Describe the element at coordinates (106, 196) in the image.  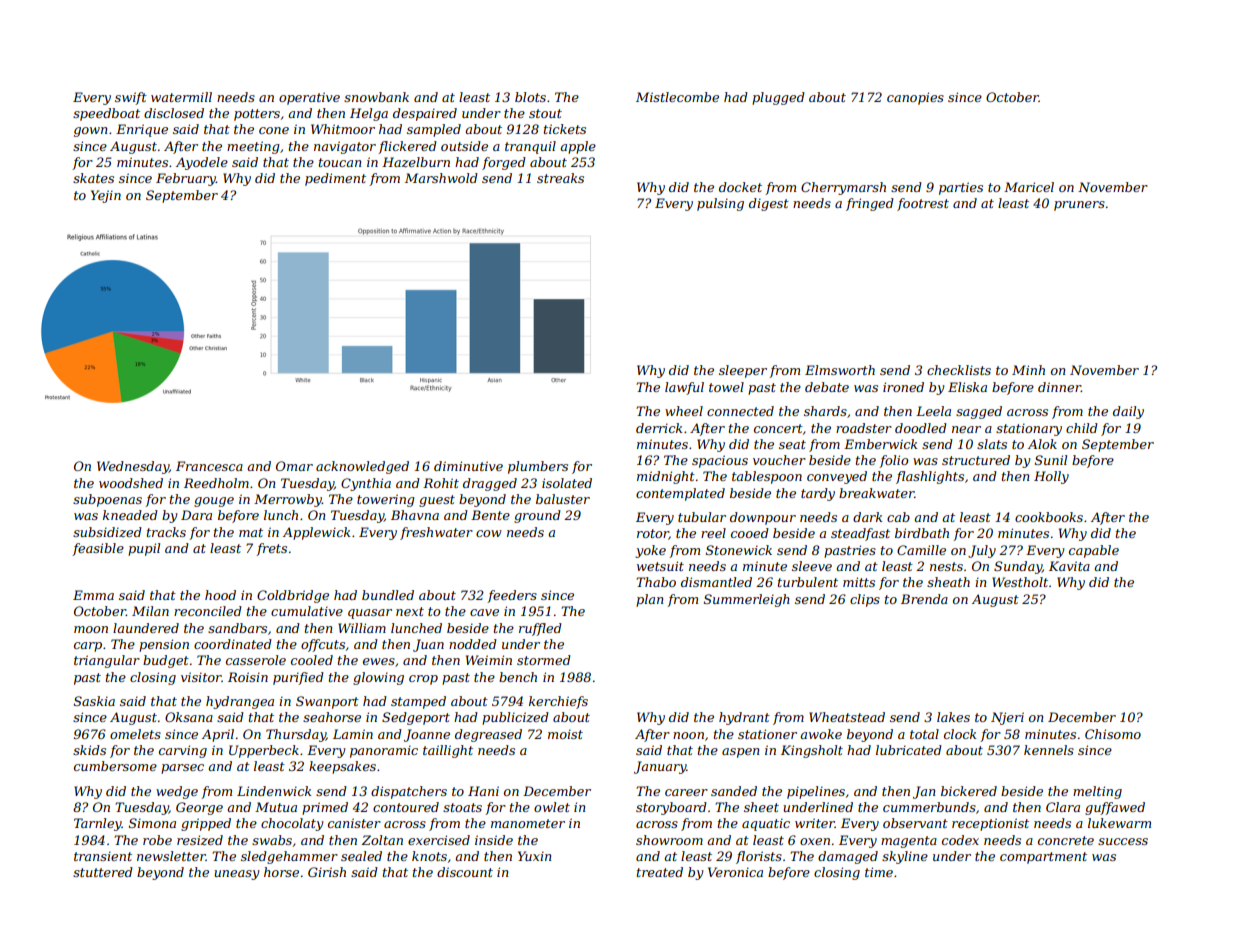
I see `Yejin` at that location.
